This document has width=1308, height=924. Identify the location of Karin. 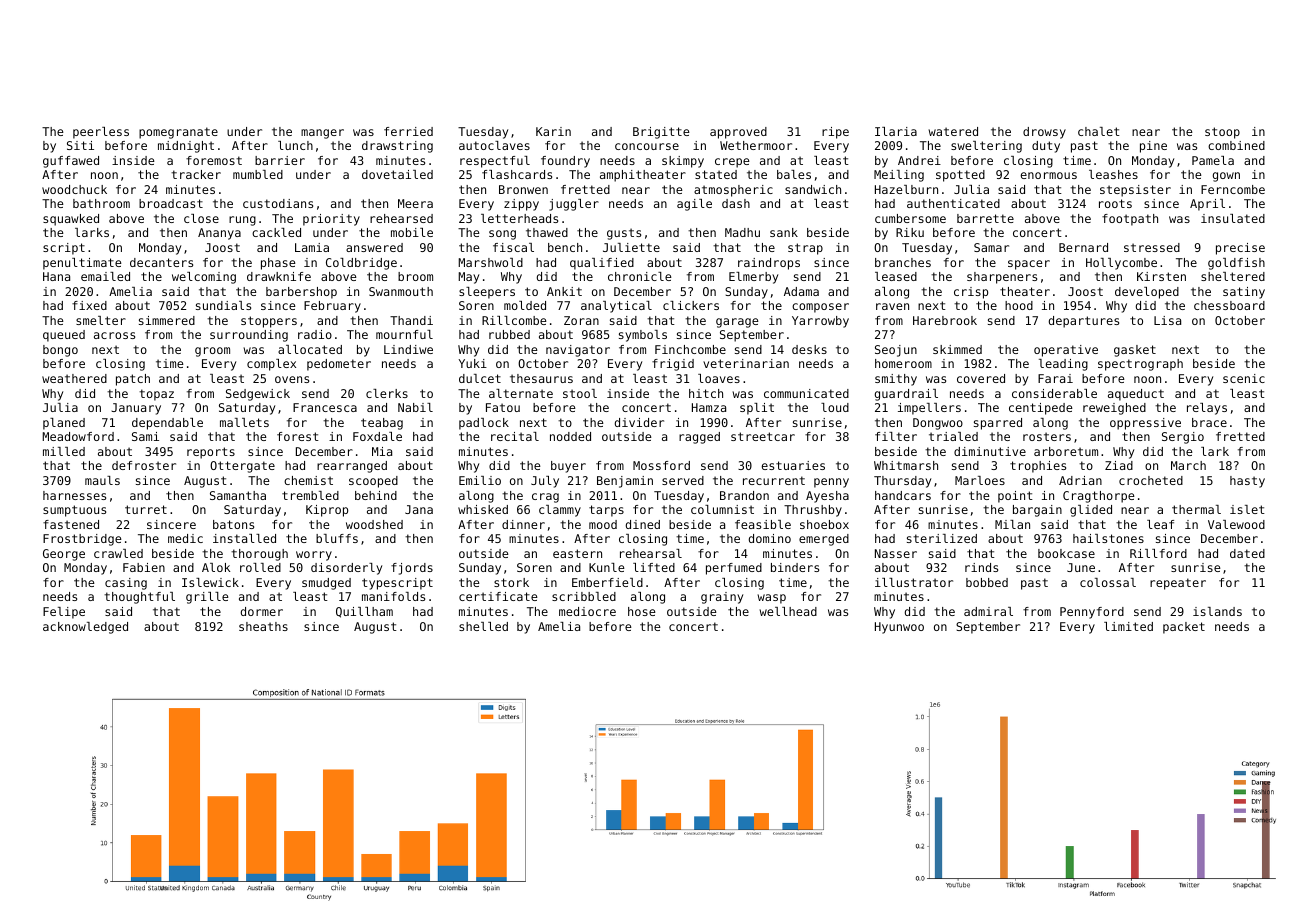
(553, 131).
